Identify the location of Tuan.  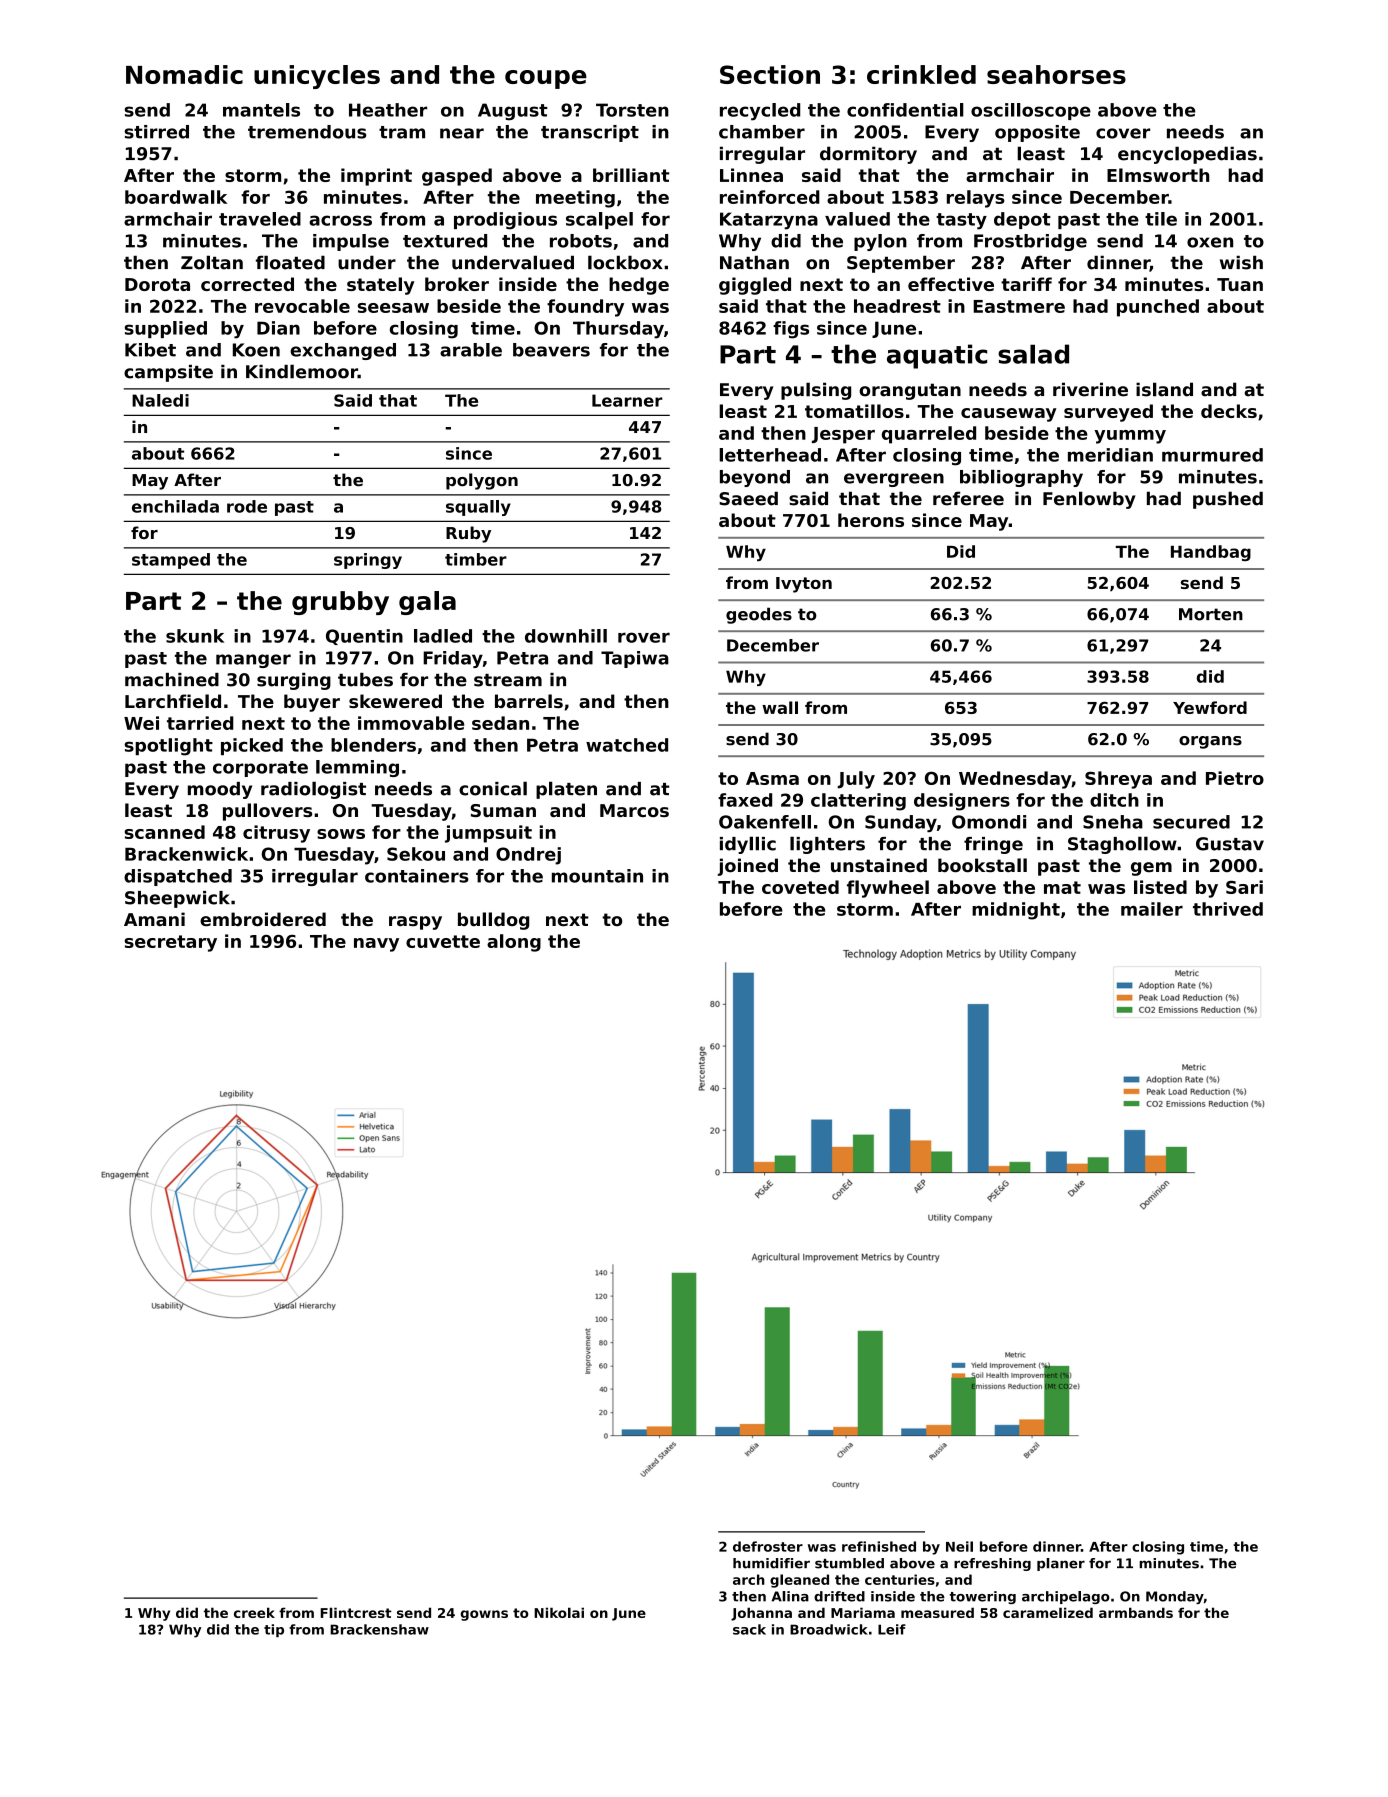
(1240, 284).
